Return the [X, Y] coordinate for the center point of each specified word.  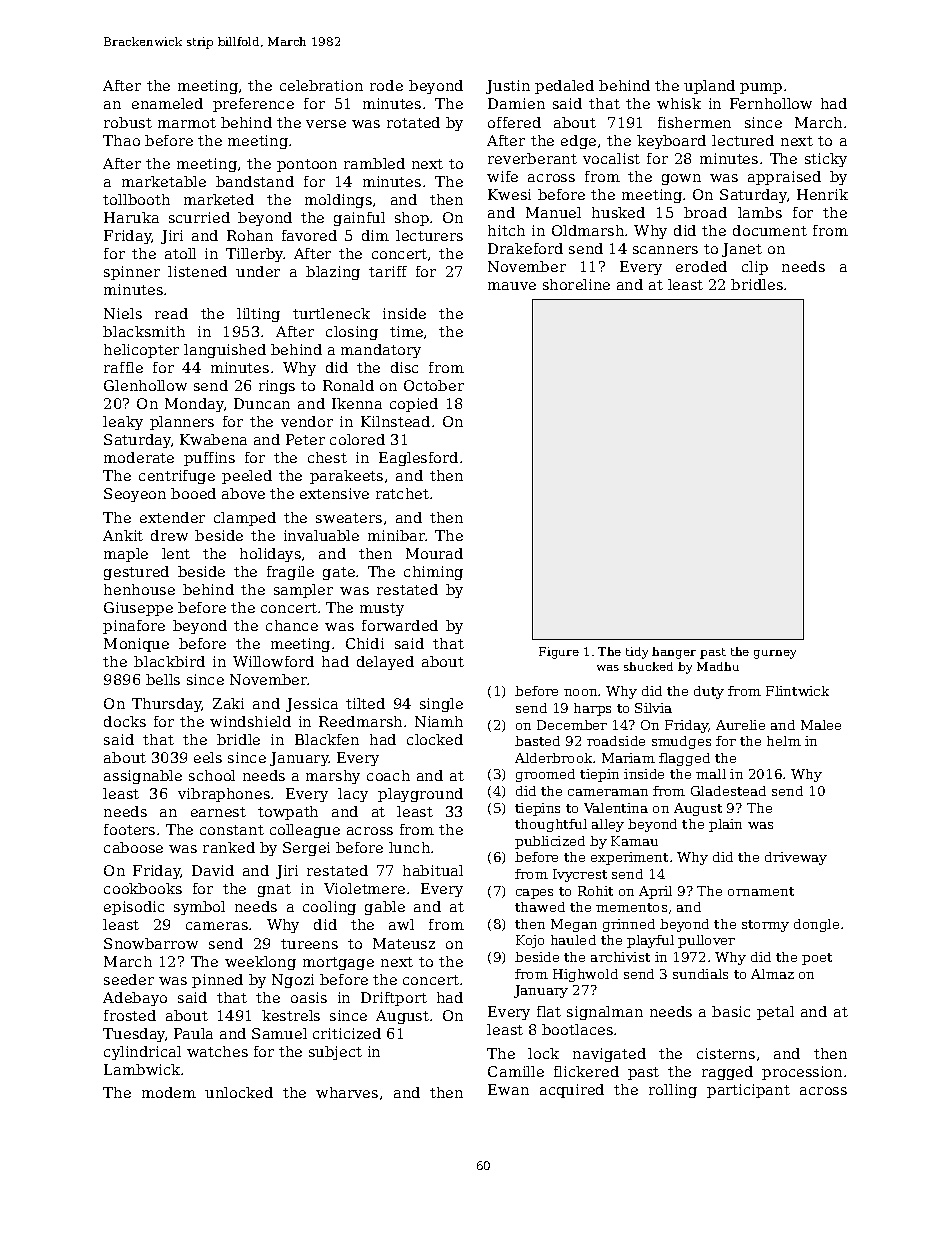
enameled [167, 103]
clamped [245, 519]
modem [169, 1092]
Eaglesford [418, 459]
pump [761, 88]
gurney [775, 654]
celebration [321, 85]
